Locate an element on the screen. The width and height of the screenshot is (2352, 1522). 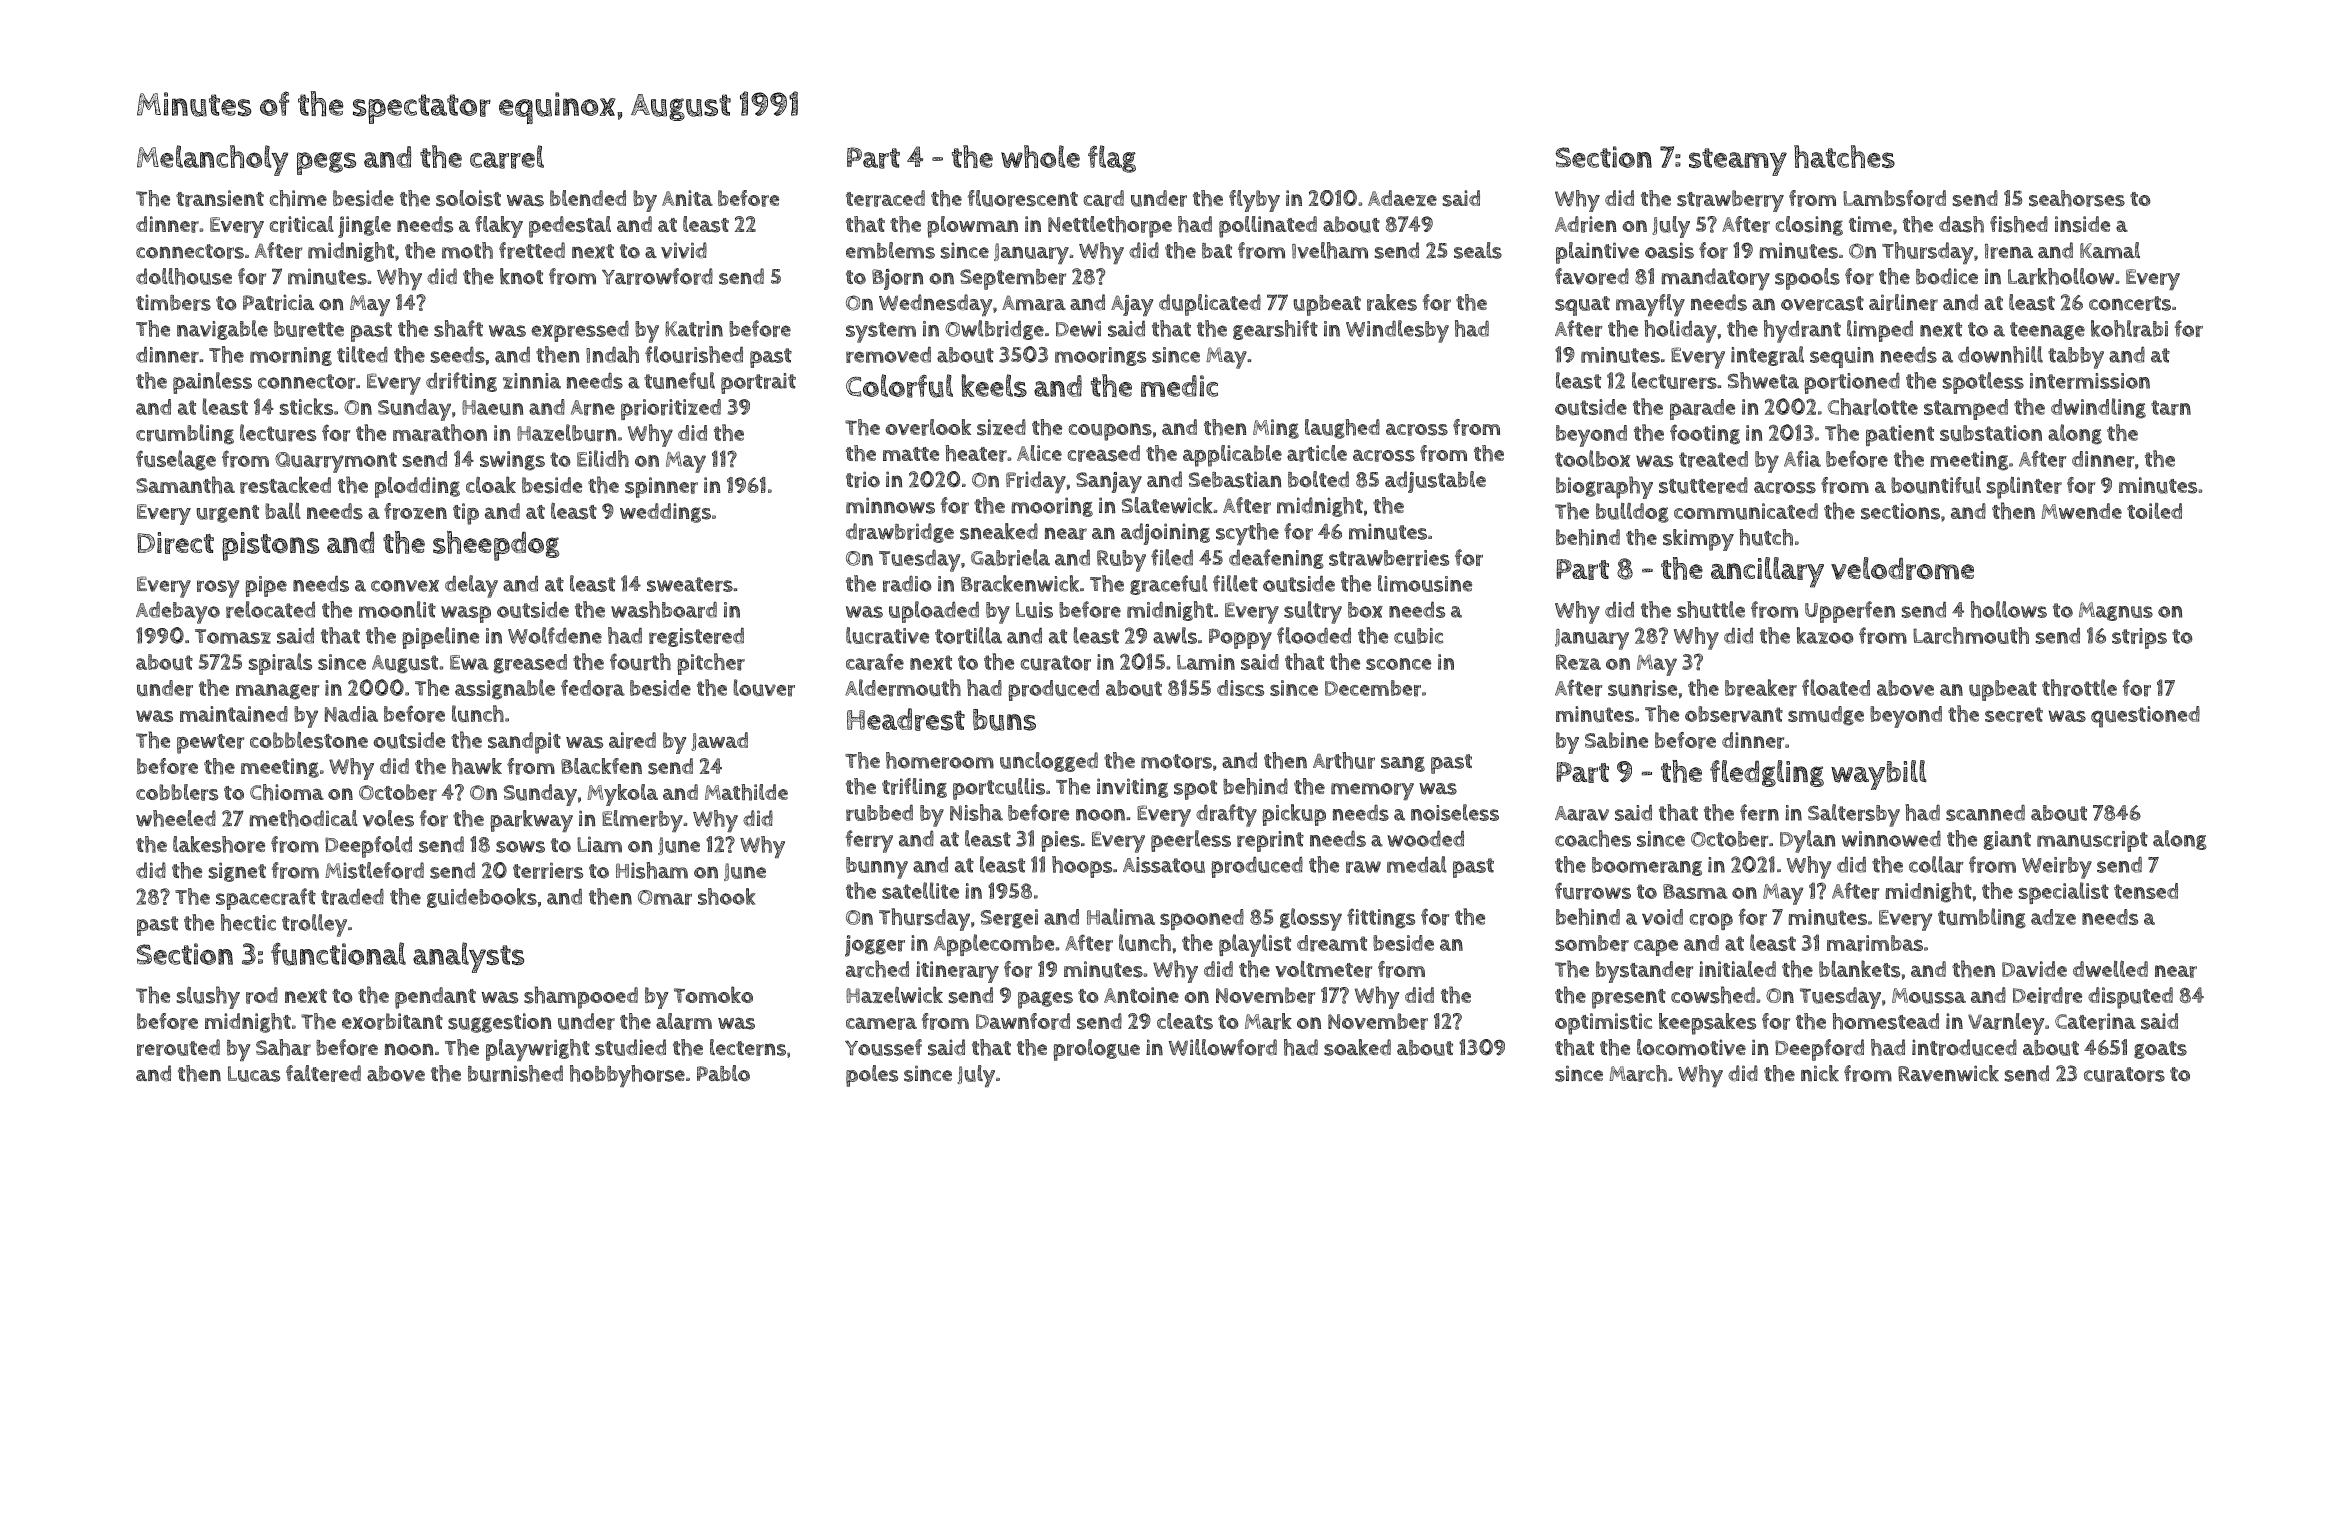
fledgling is located at coordinates (1767, 773).
